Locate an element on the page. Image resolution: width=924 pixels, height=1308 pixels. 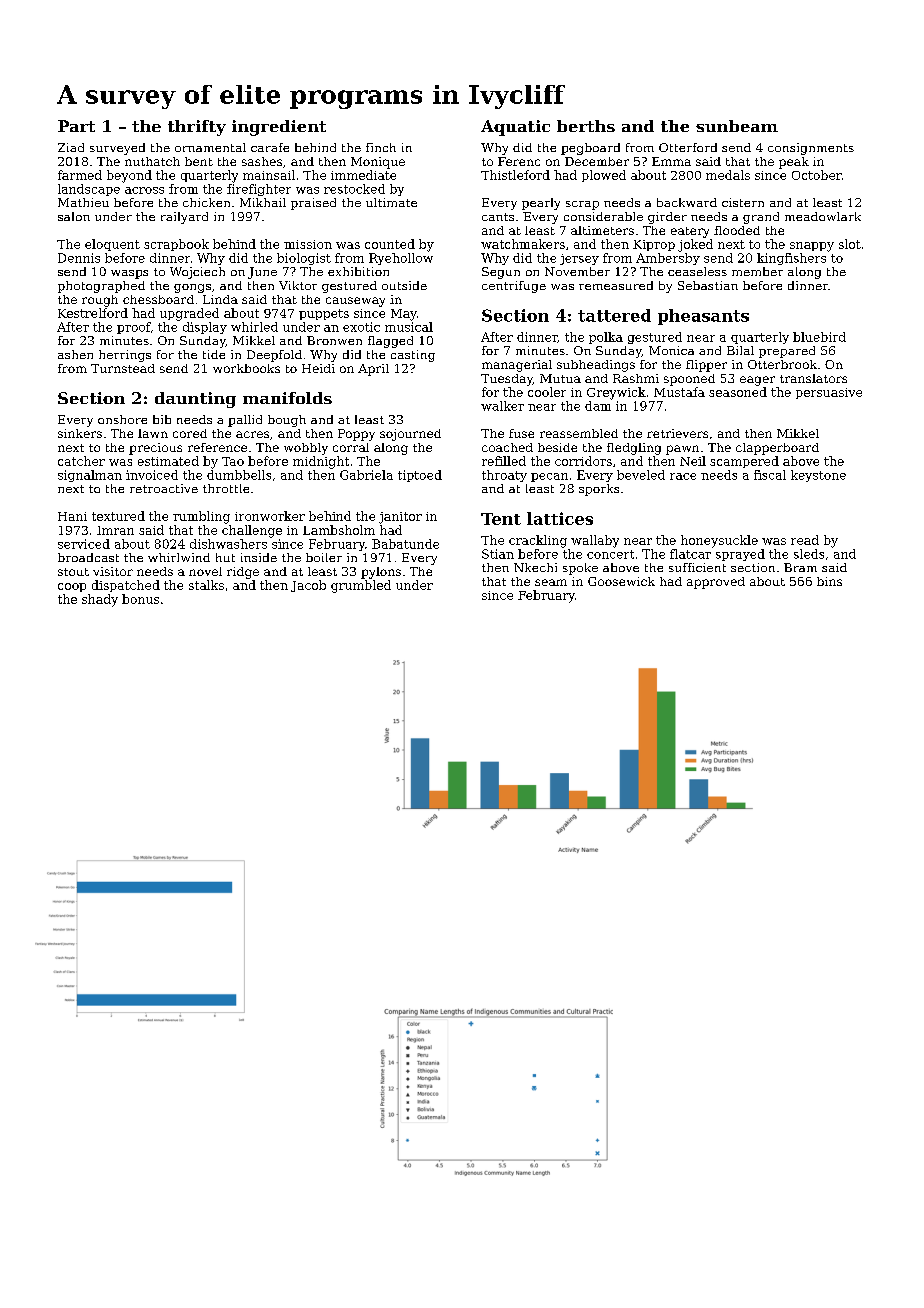
seam is located at coordinates (551, 582).
